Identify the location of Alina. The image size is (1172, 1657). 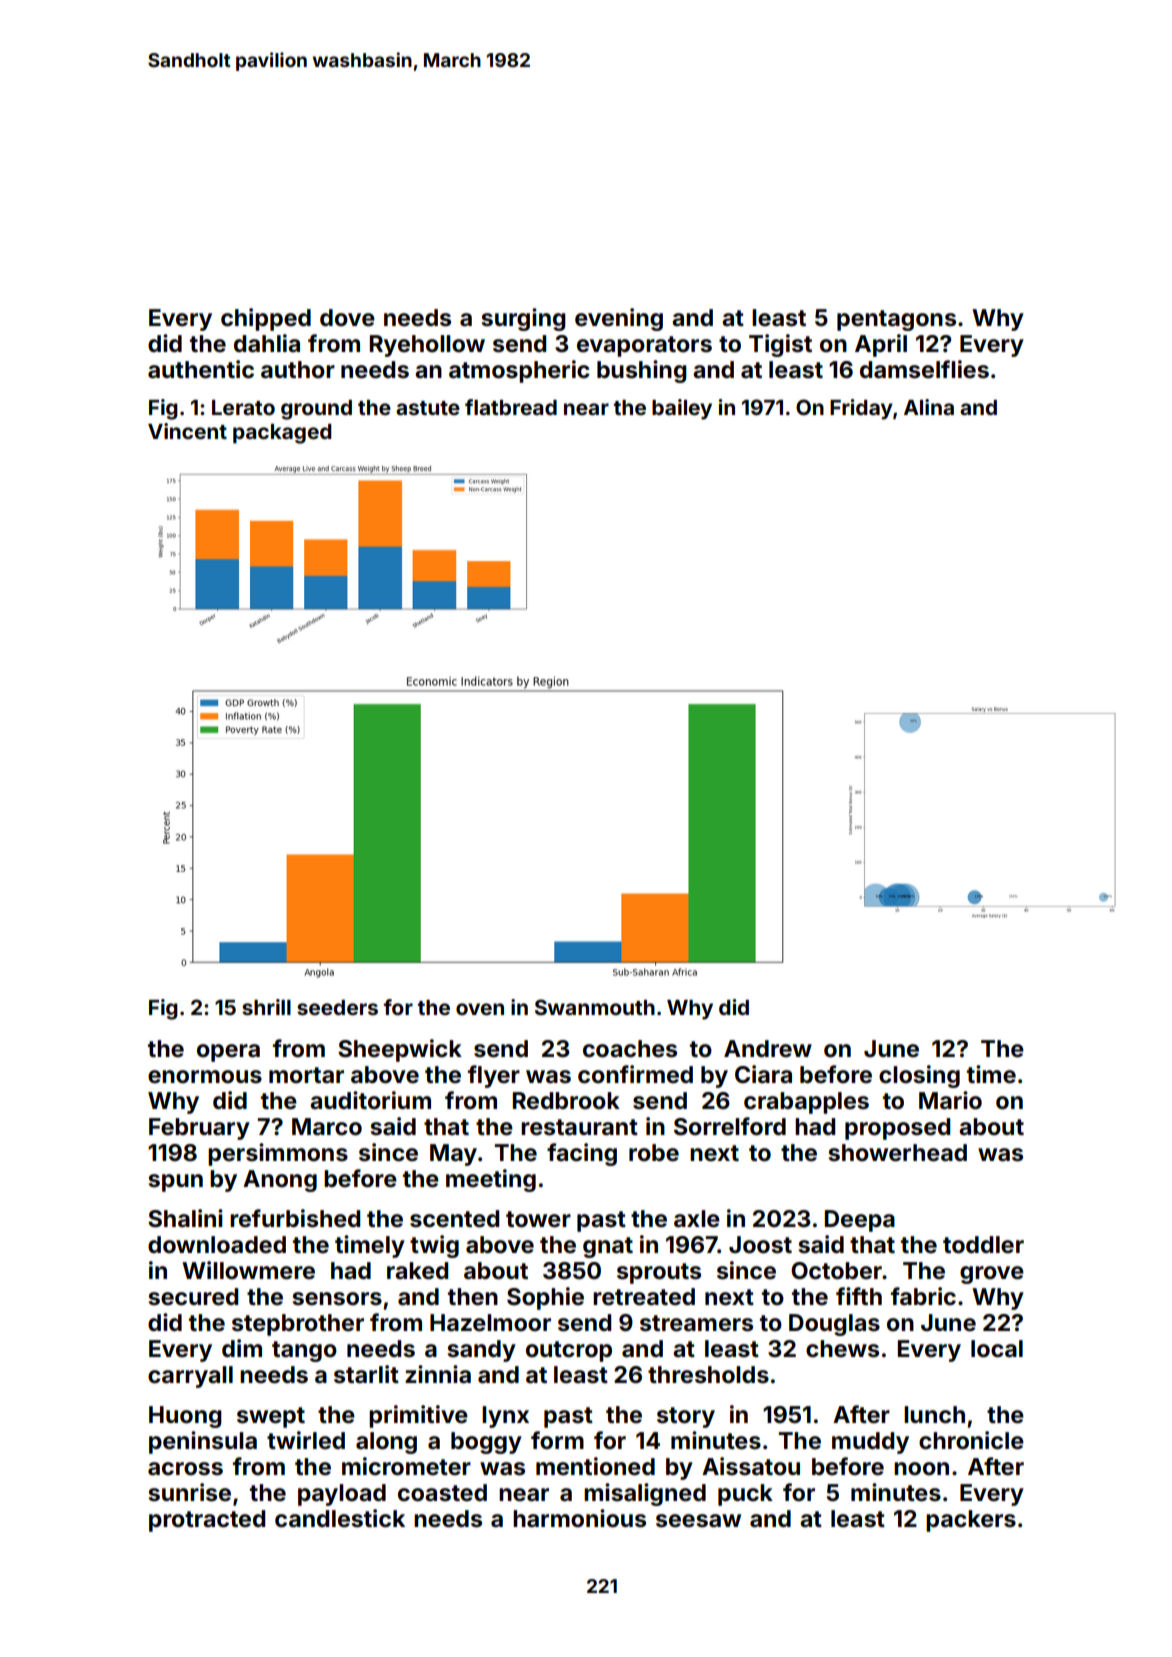
(929, 407).
